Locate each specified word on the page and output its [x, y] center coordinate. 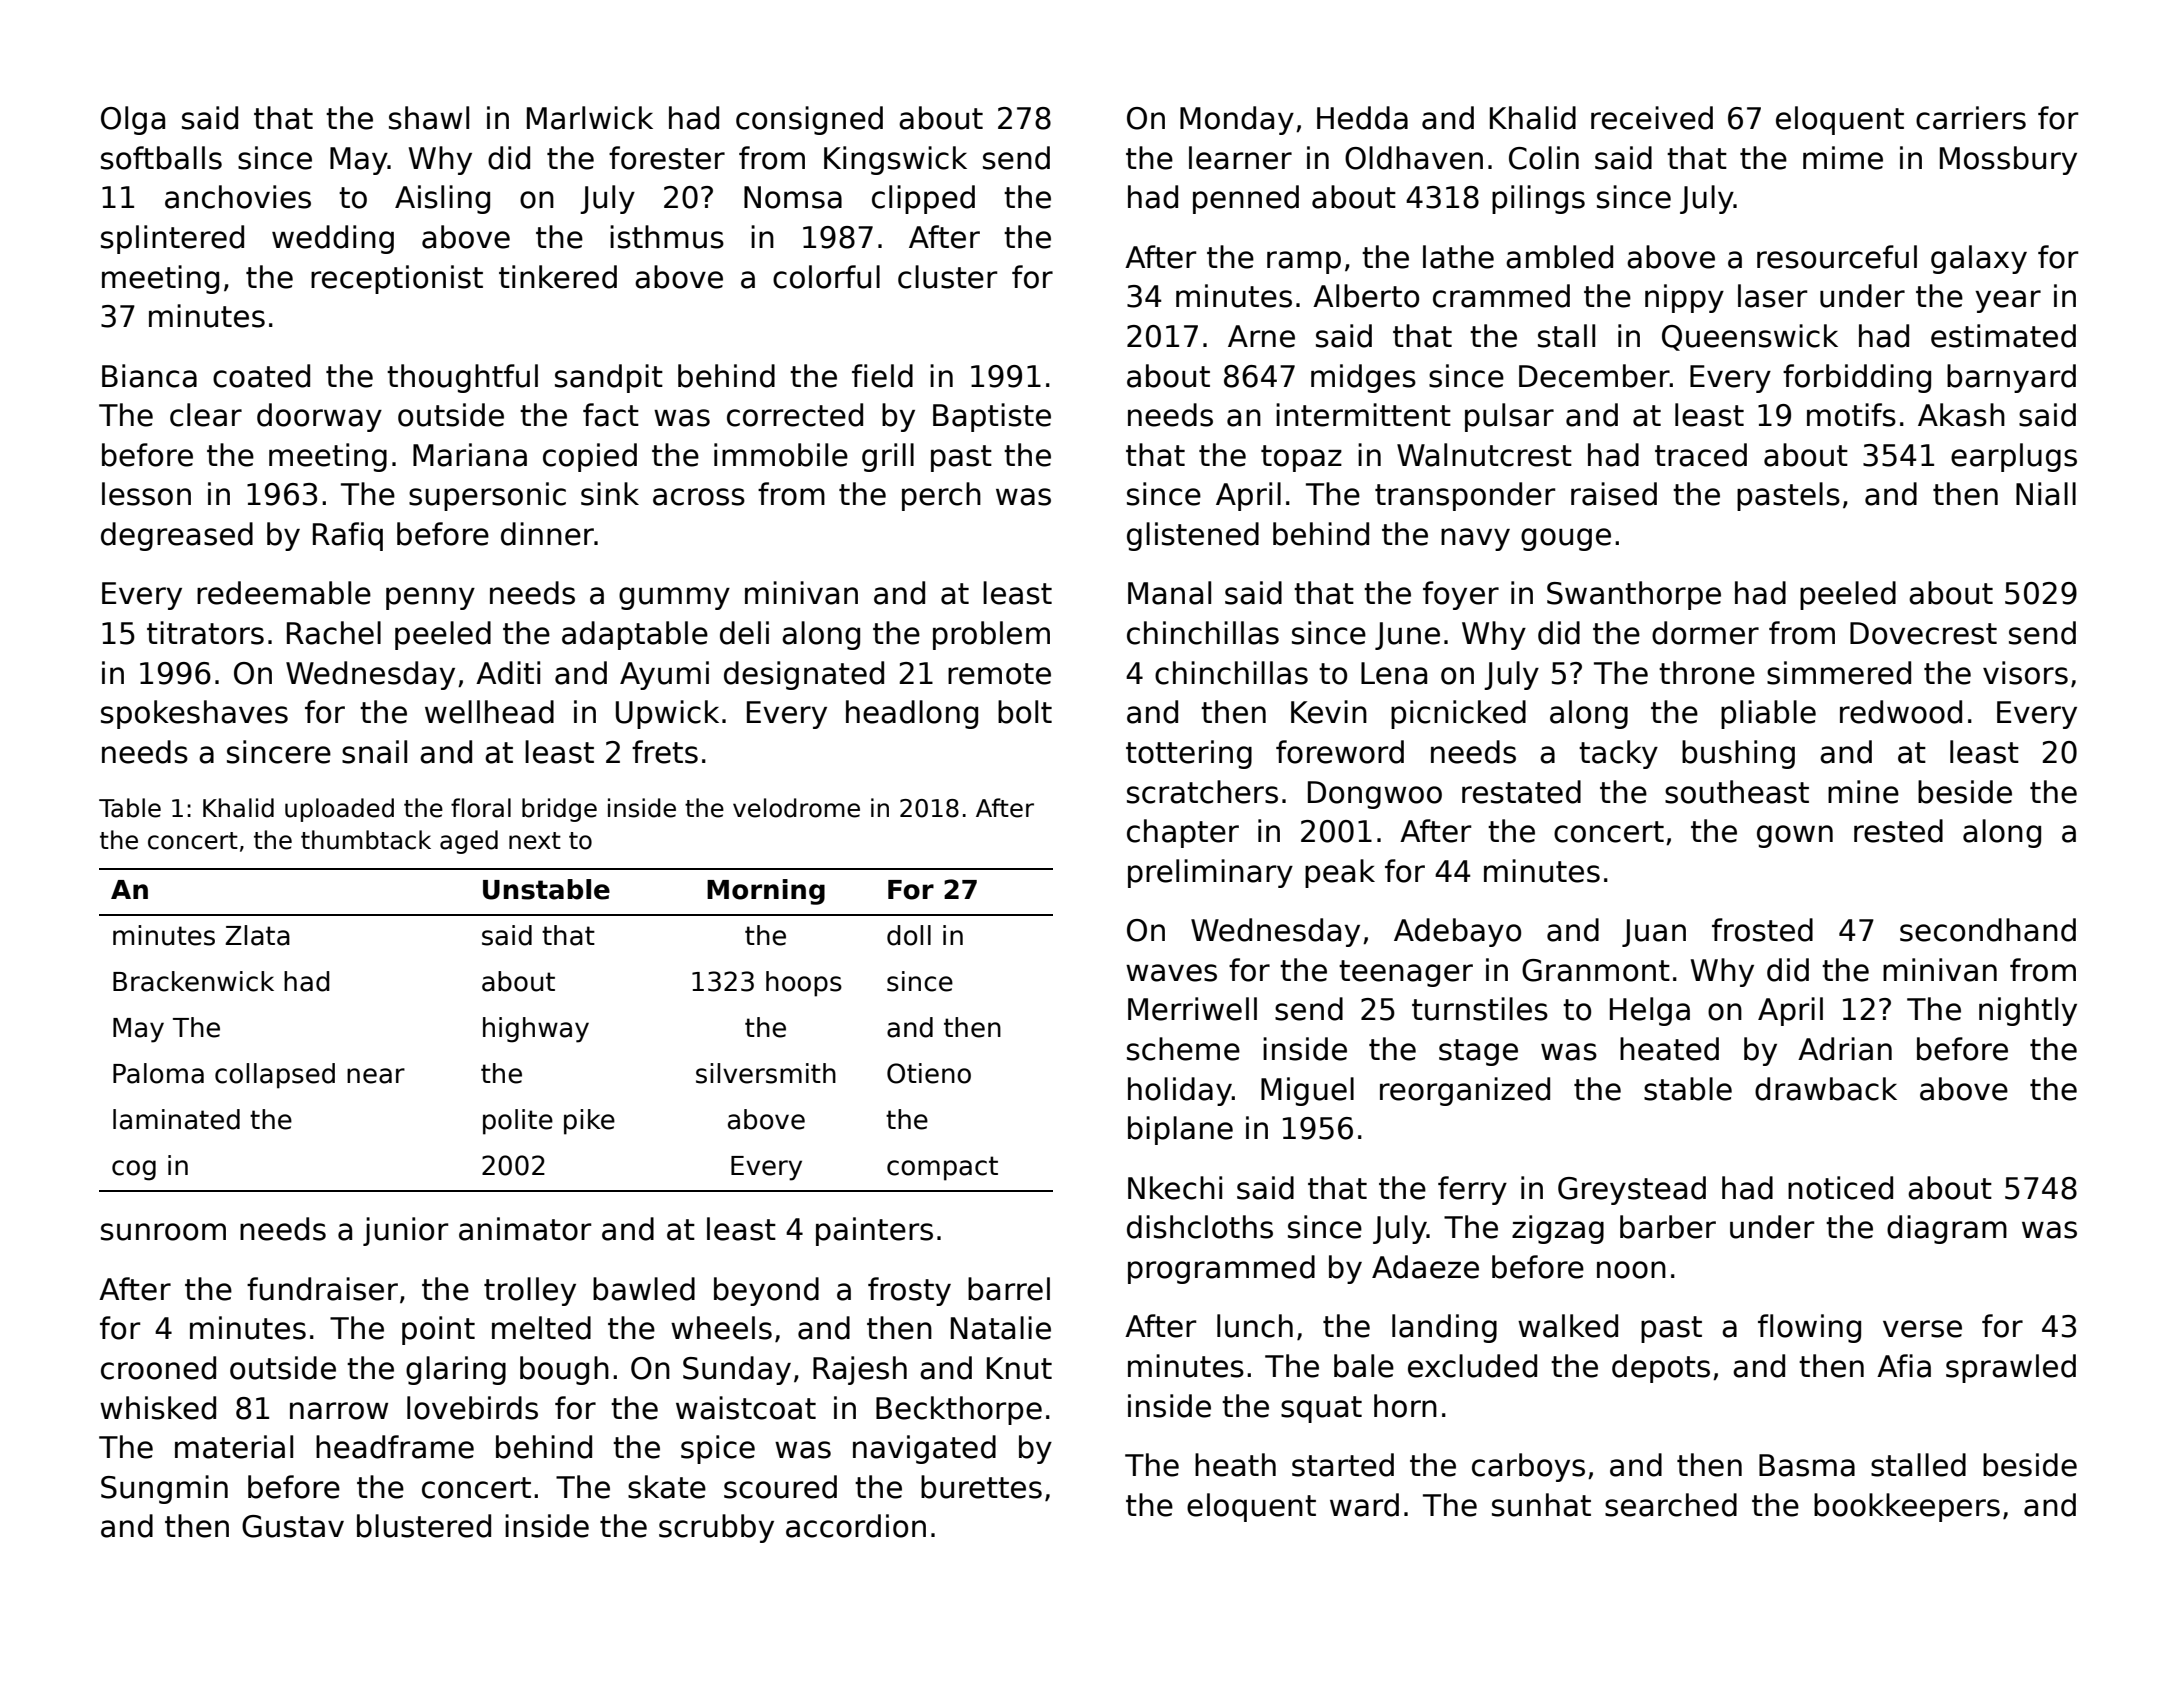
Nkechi [1175, 1188]
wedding [333, 239]
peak [1340, 873]
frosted [1762, 930]
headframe [395, 1447]
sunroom [163, 1232]
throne [1707, 673]
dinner [547, 534]
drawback [1826, 1089]
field [882, 376]
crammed [1501, 296]
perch [941, 496]
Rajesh [860, 1370]
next [535, 841]
